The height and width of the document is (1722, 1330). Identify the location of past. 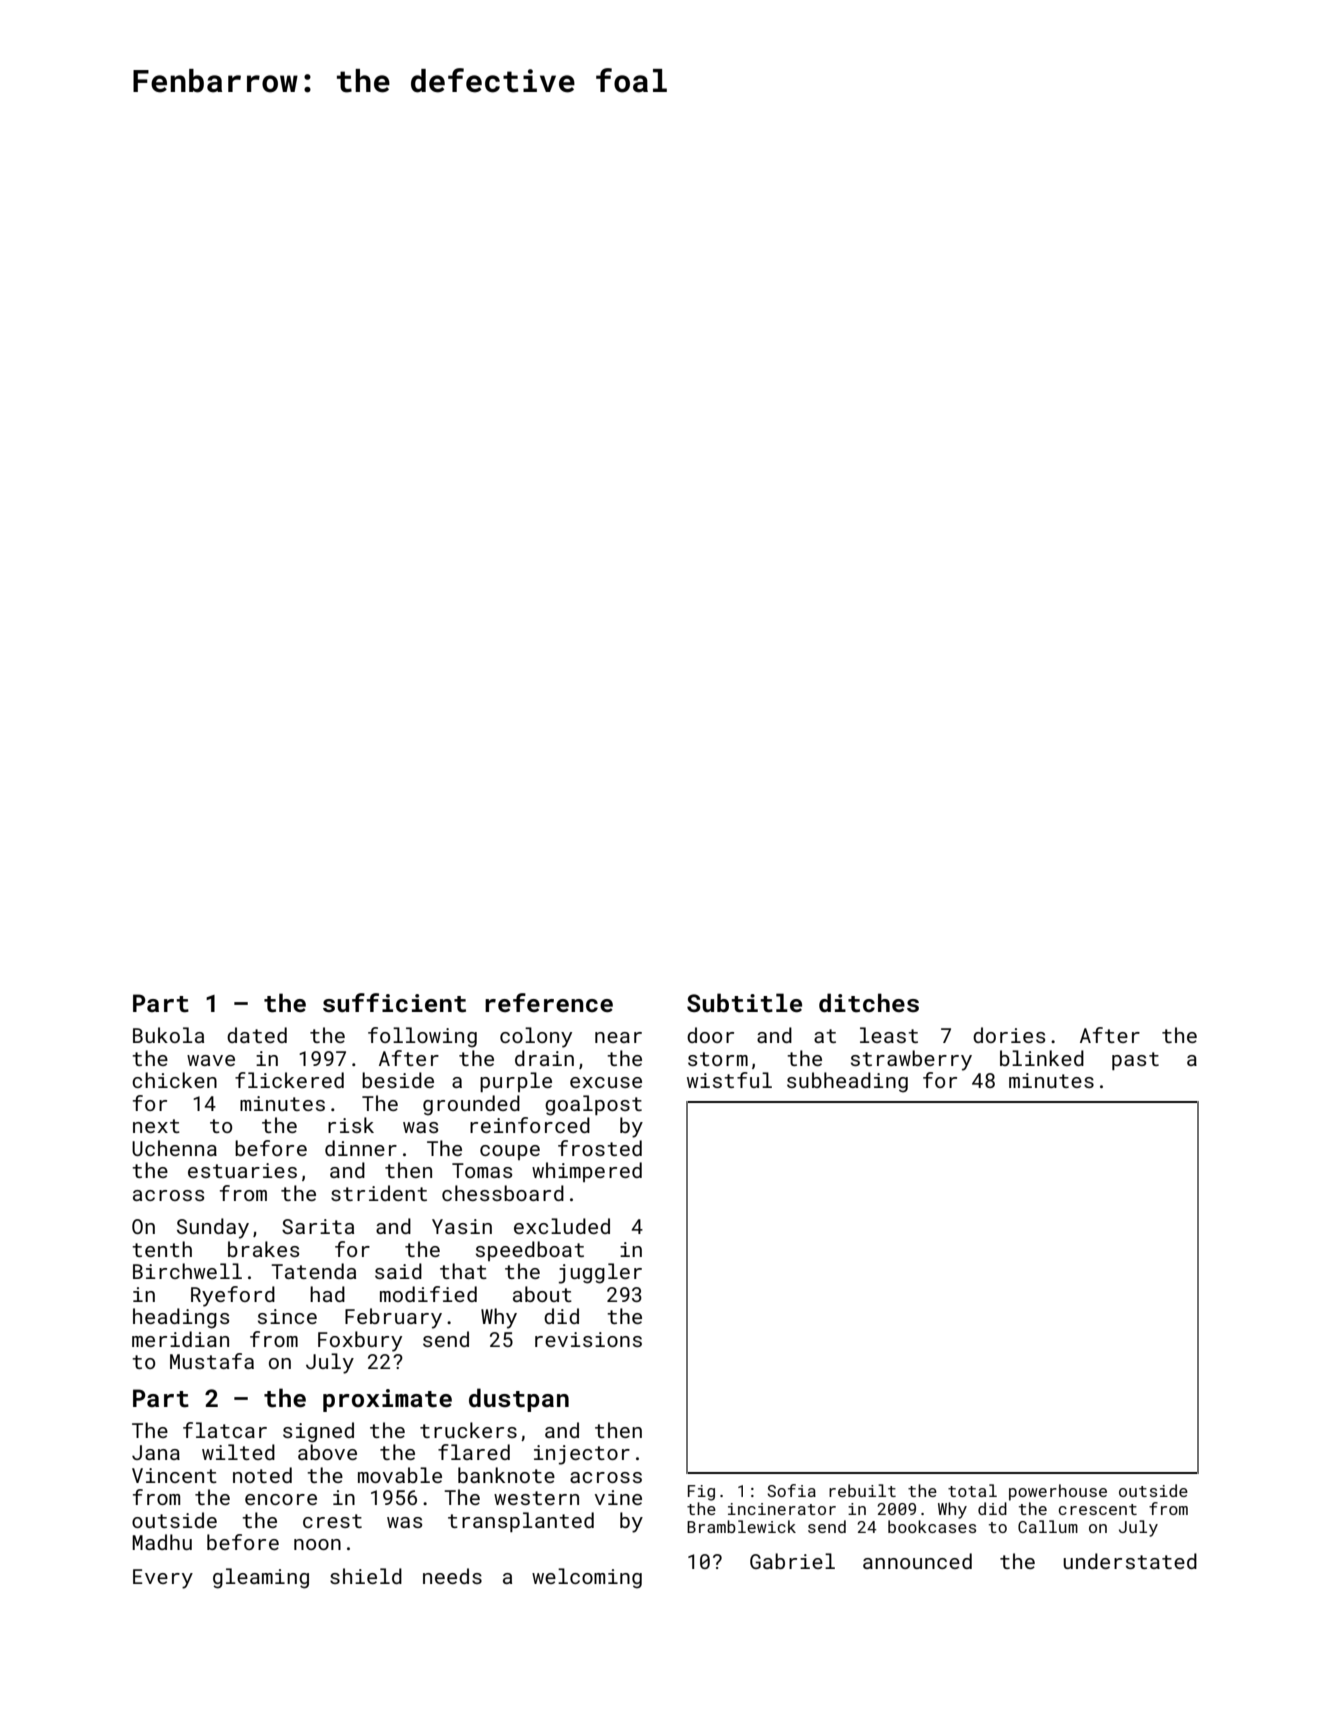
(1135, 1061).
